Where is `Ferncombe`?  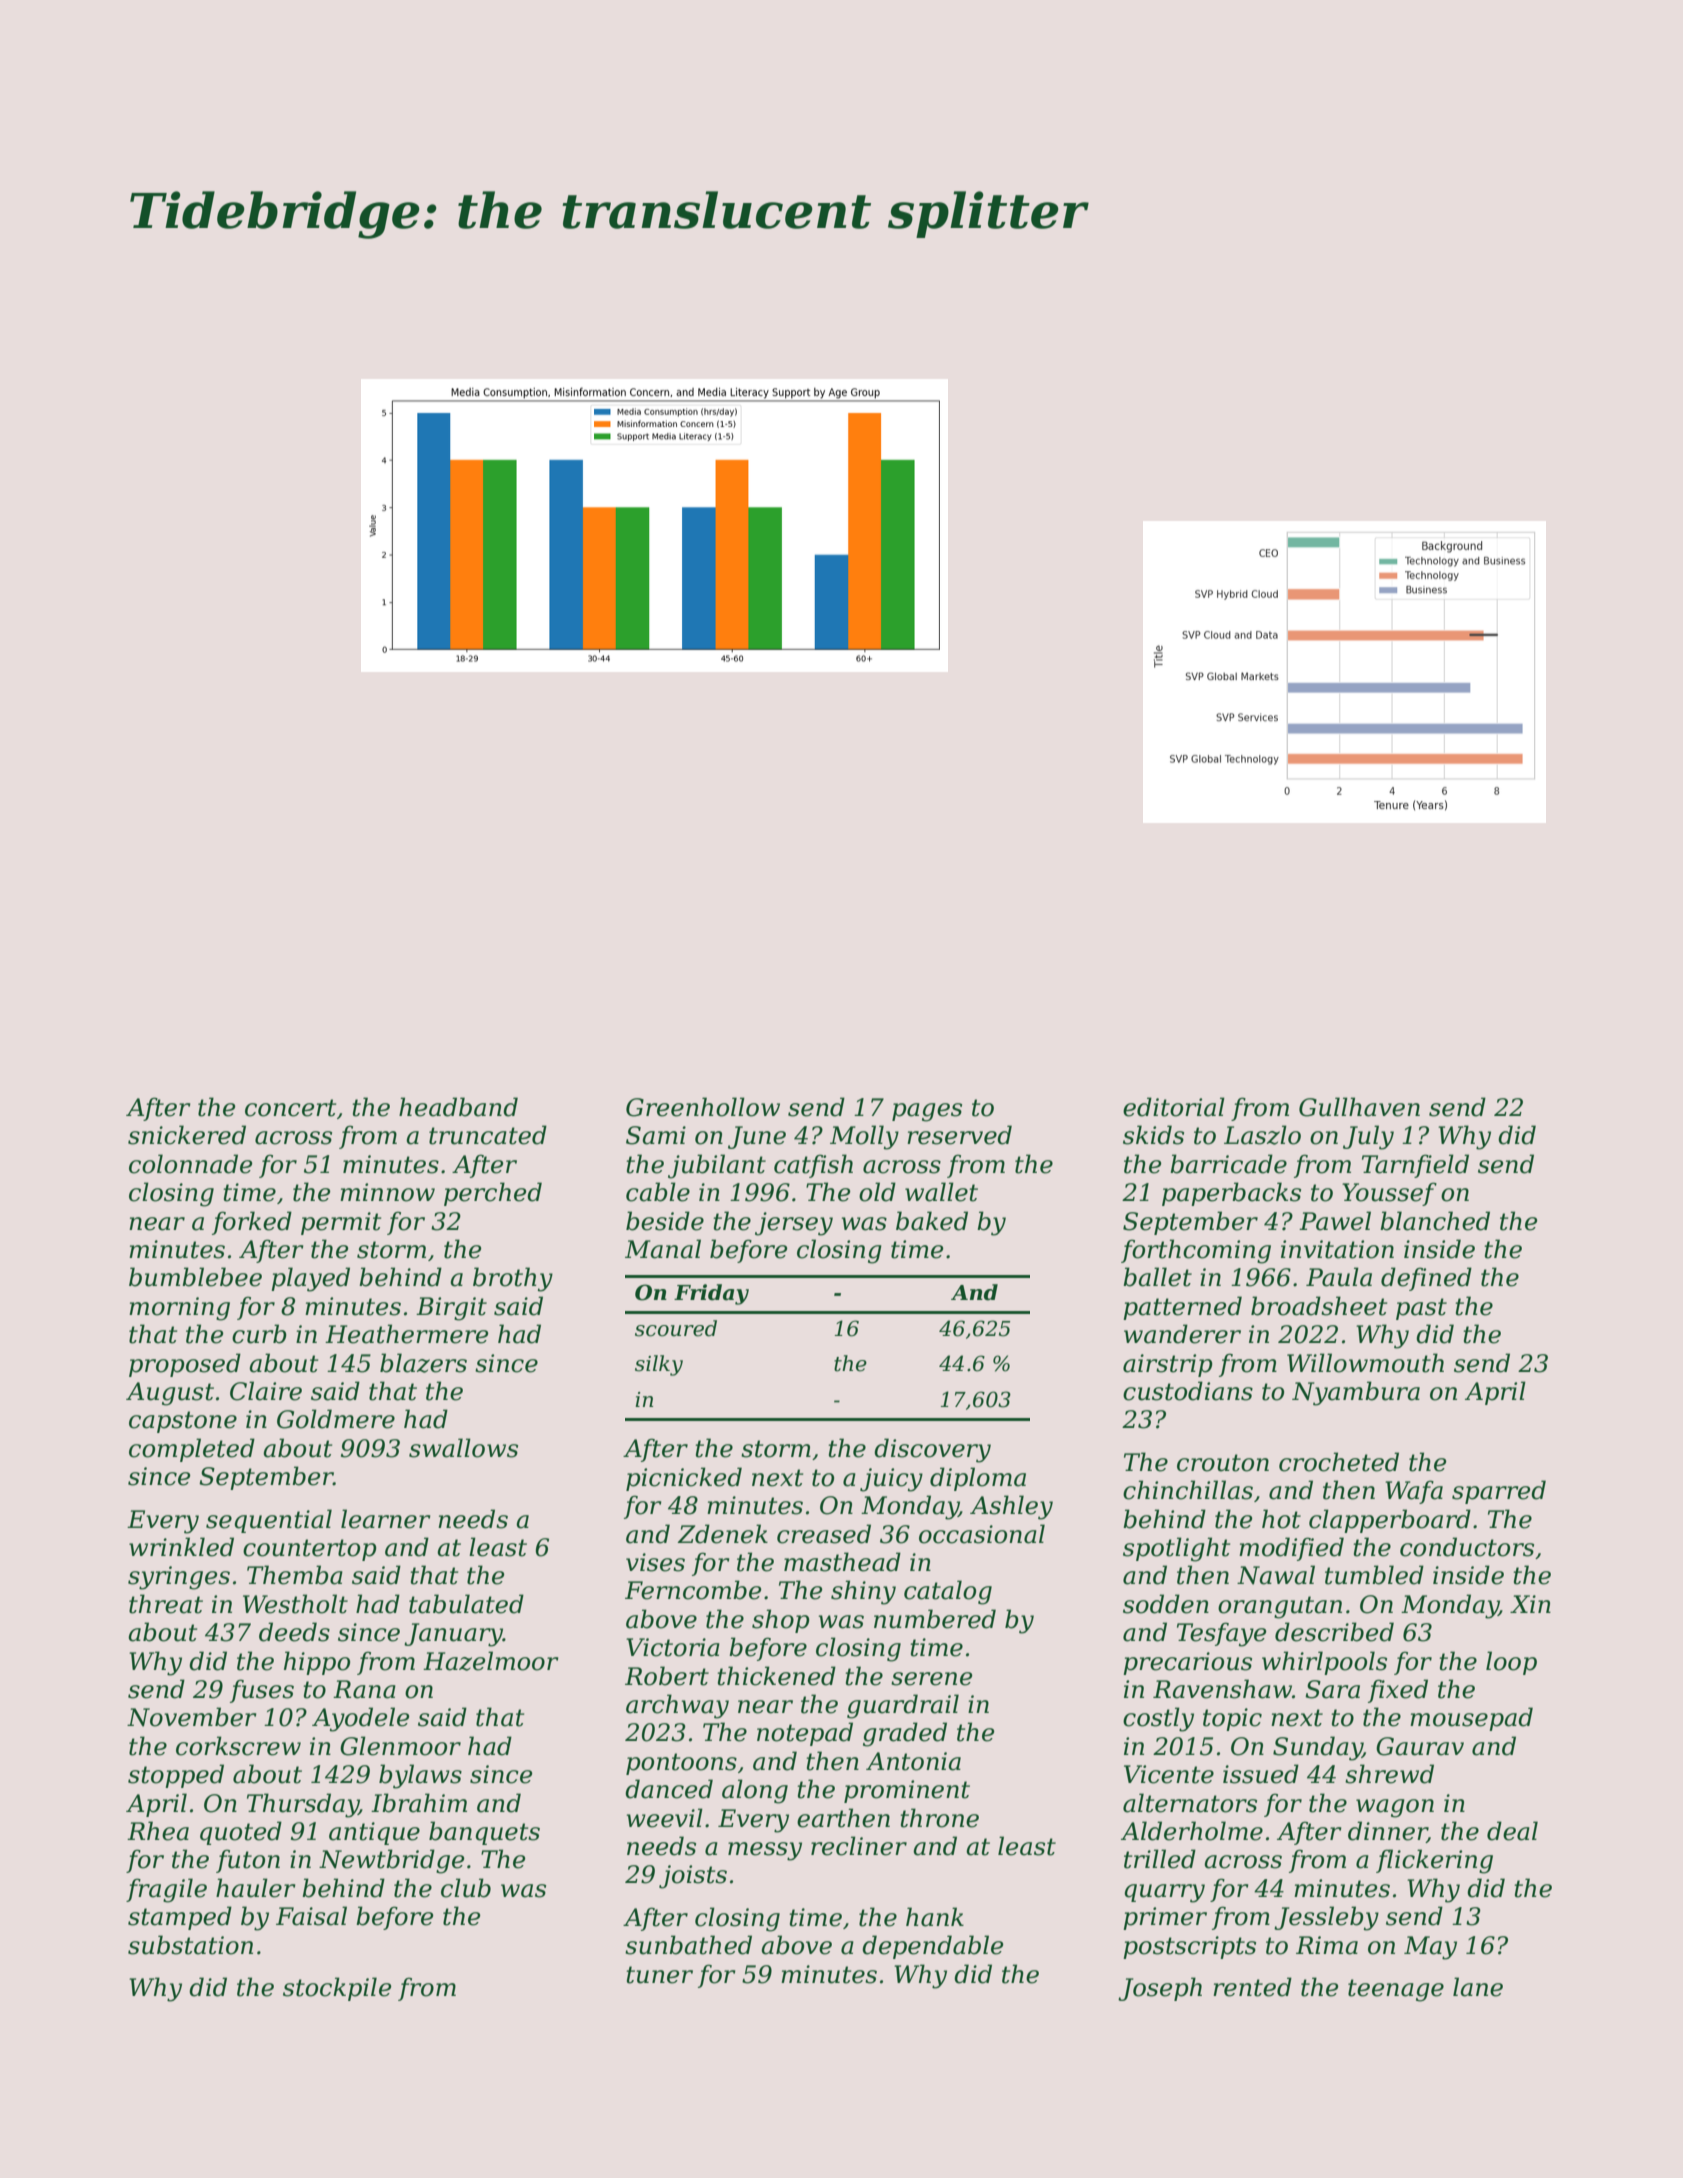
Ferncombe is located at coordinates (693, 1590).
